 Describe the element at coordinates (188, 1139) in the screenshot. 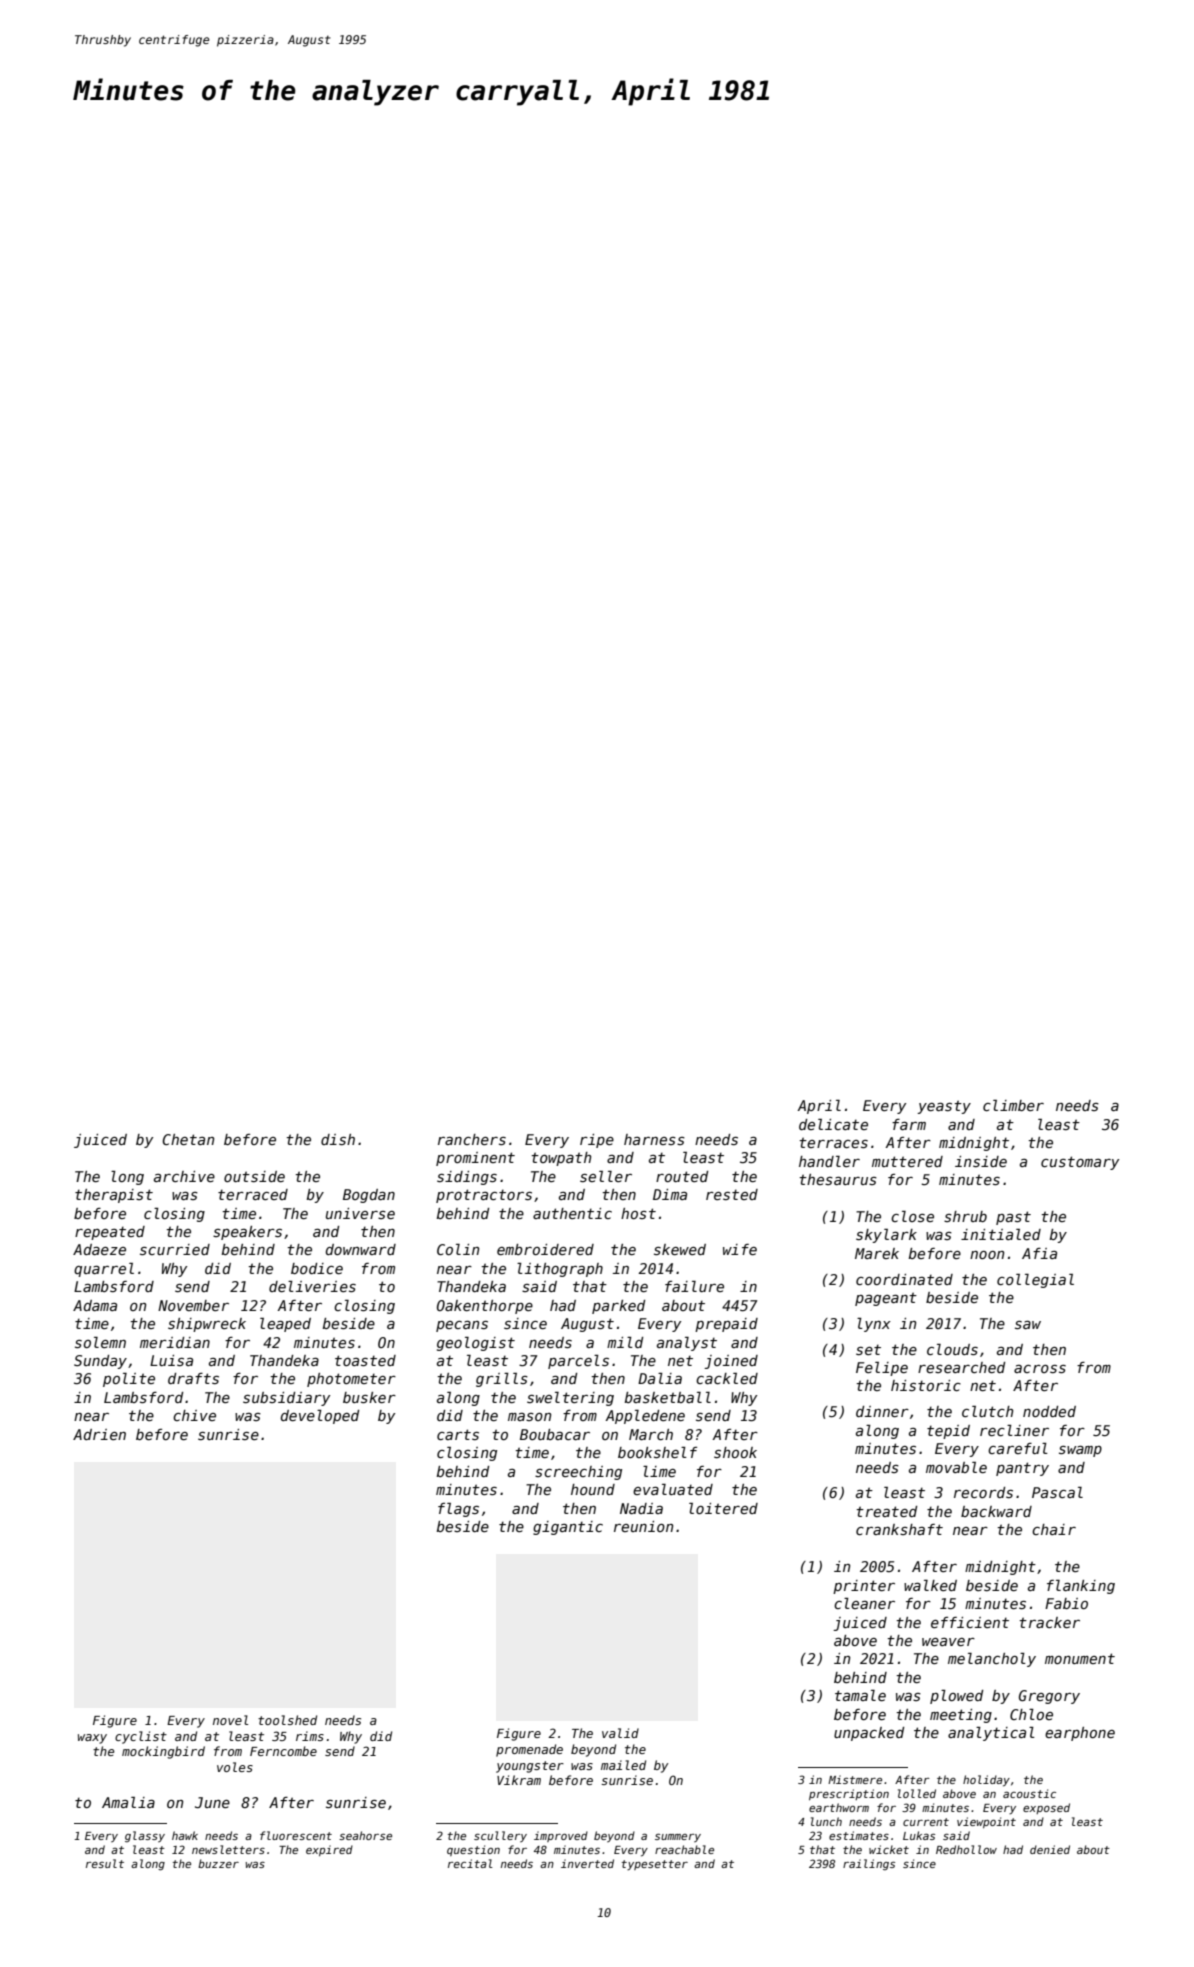

I see `Chetan` at that location.
